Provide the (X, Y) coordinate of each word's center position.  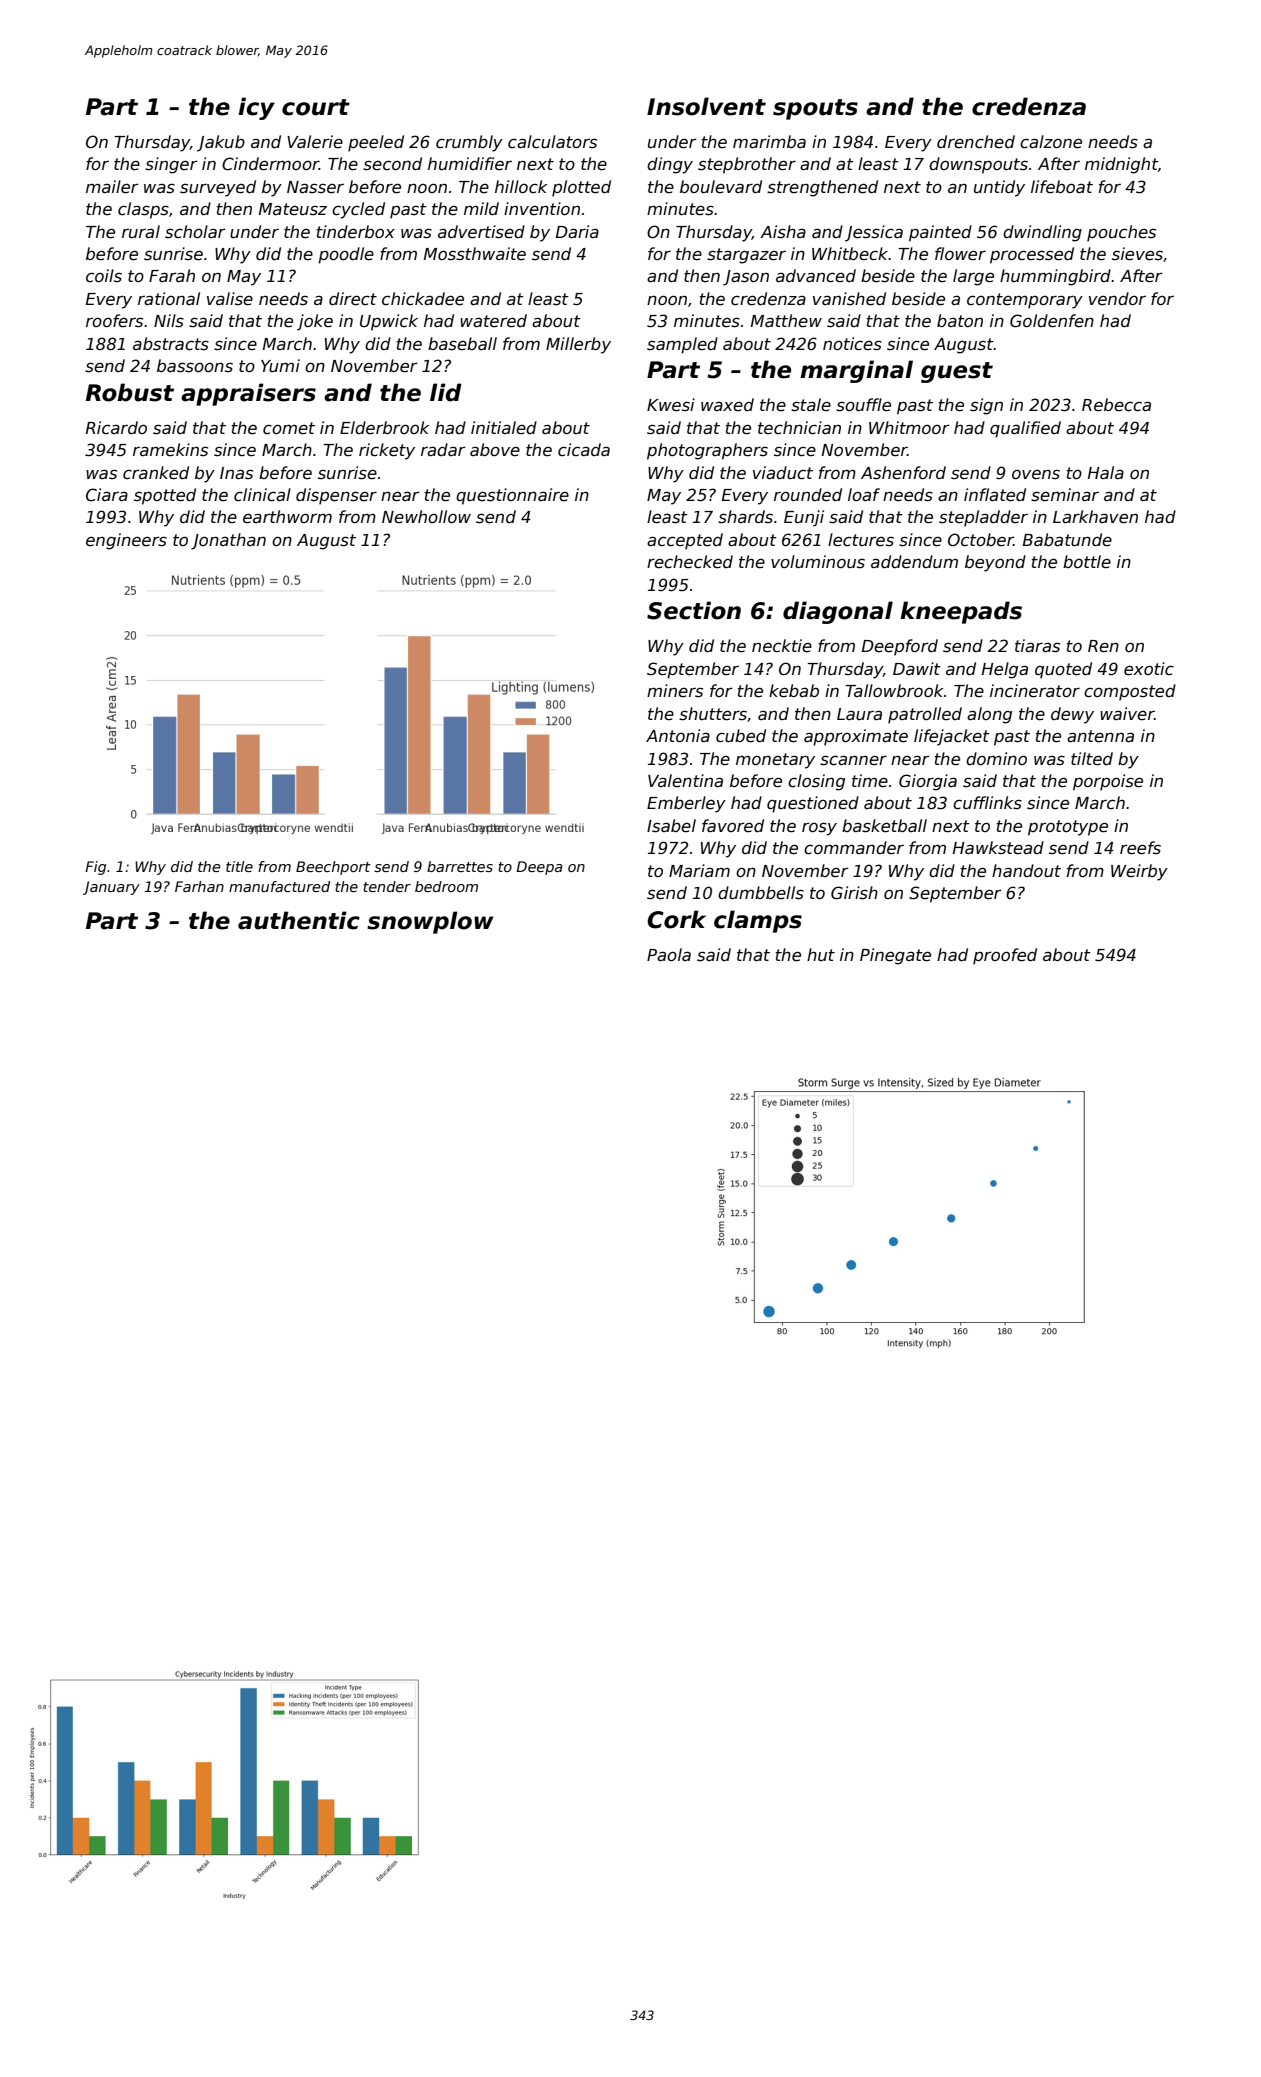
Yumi (280, 365)
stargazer (746, 256)
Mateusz (293, 209)
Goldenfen (1052, 321)
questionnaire (512, 496)
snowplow (430, 922)
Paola (669, 954)
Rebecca (1116, 405)
